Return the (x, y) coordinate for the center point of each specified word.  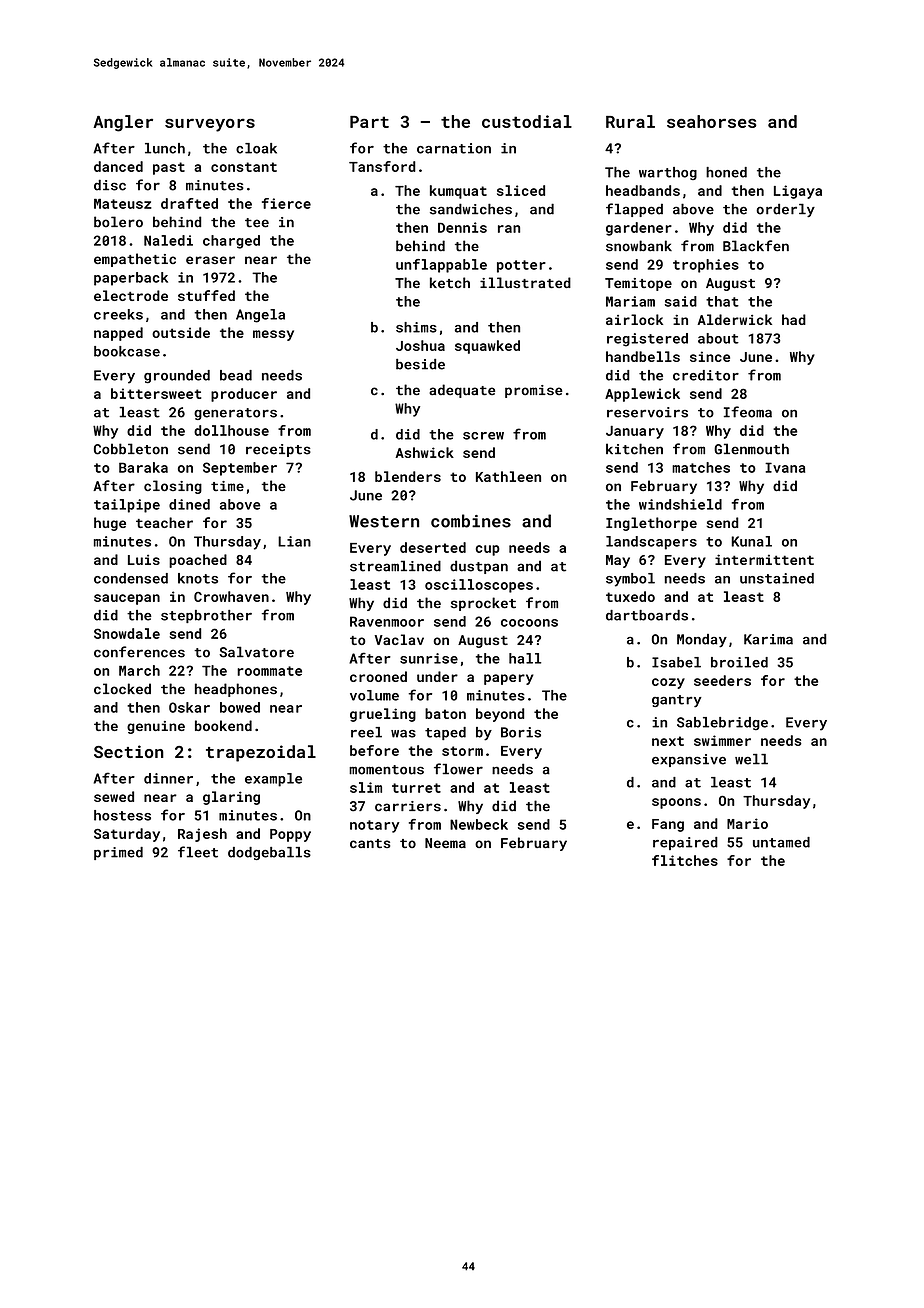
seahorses (712, 121)
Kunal (751, 541)
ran (509, 229)
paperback (131, 279)
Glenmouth (751, 449)
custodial (527, 121)
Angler (123, 123)
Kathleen (508, 476)
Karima (768, 639)
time (227, 486)
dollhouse (231, 430)
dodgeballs (269, 853)
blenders (408, 476)
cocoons (529, 623)
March (139, 670)
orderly (785, 210)
